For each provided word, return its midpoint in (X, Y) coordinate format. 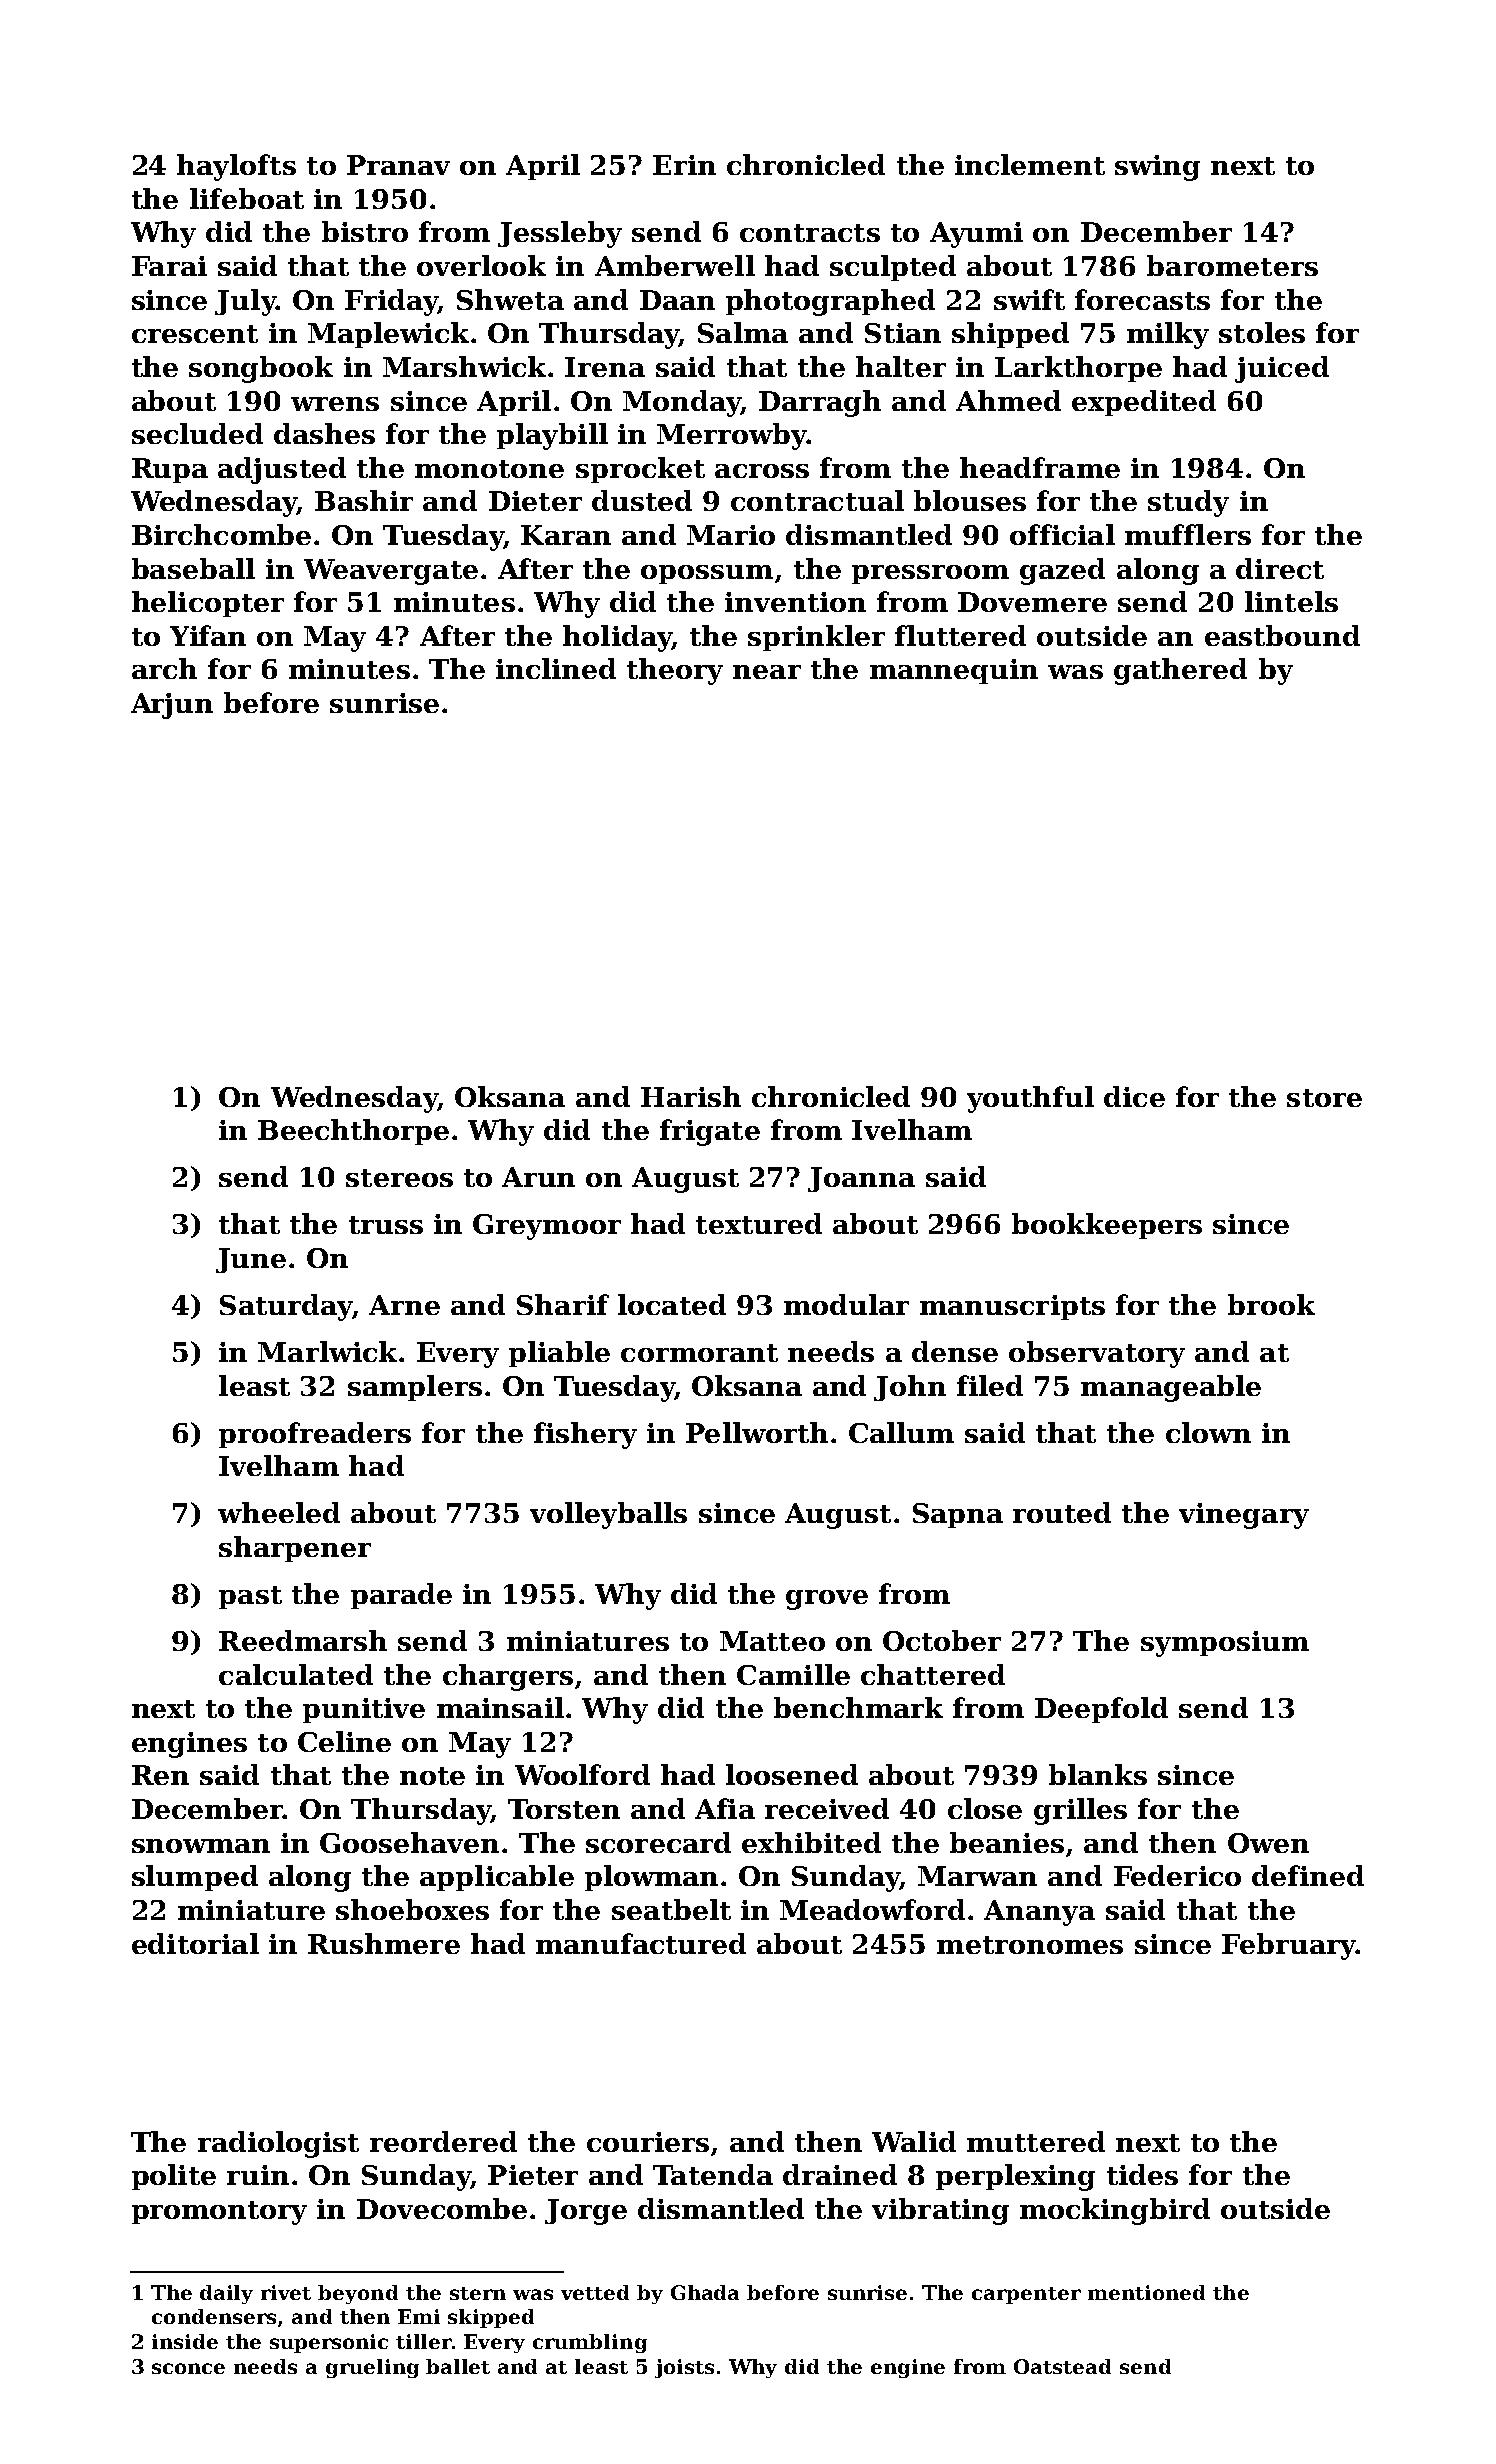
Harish (691, 1096)
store (1324, 1098)
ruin (258, 2175)
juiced (1282, 369)
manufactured (641, 1943)
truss (386, 1225)
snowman (201, 1846)
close (985, 1808)
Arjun (172, 706)
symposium (1225, 1644)
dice (1134, 1096)
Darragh (820, 403)
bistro (365, 231)
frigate (710, 1132)
